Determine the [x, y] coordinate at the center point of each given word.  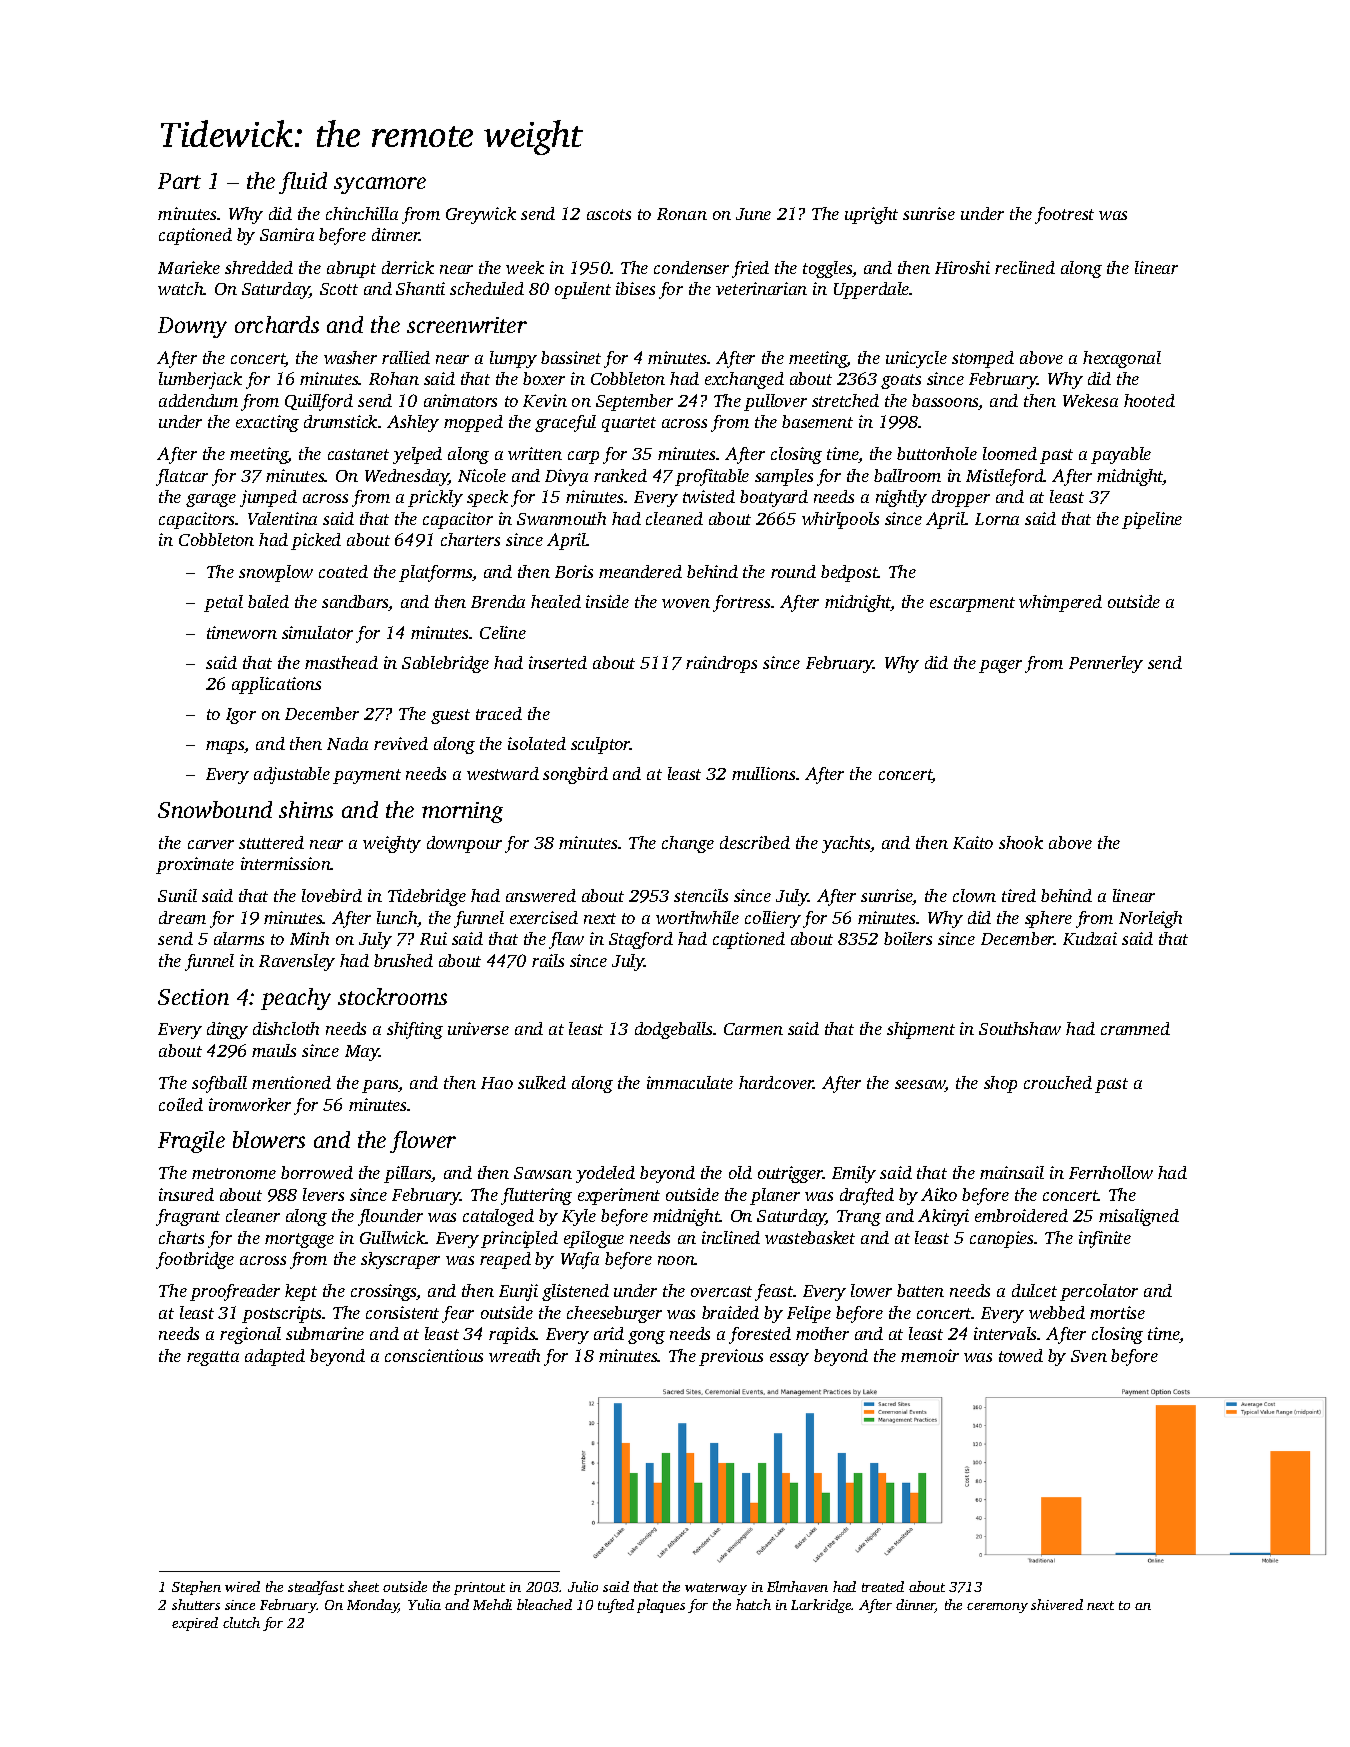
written [535, 453]
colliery [773, 919]
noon [676, 1260]
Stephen [196, 1588]
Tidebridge [427, 897]
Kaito [973, 842]
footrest [1064, 215]
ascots [609, 214]
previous [731, 1357]
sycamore [380, 185]
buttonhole [937, 453]
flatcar [182, 477]
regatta [213, 1358]
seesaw [920, 1086]
